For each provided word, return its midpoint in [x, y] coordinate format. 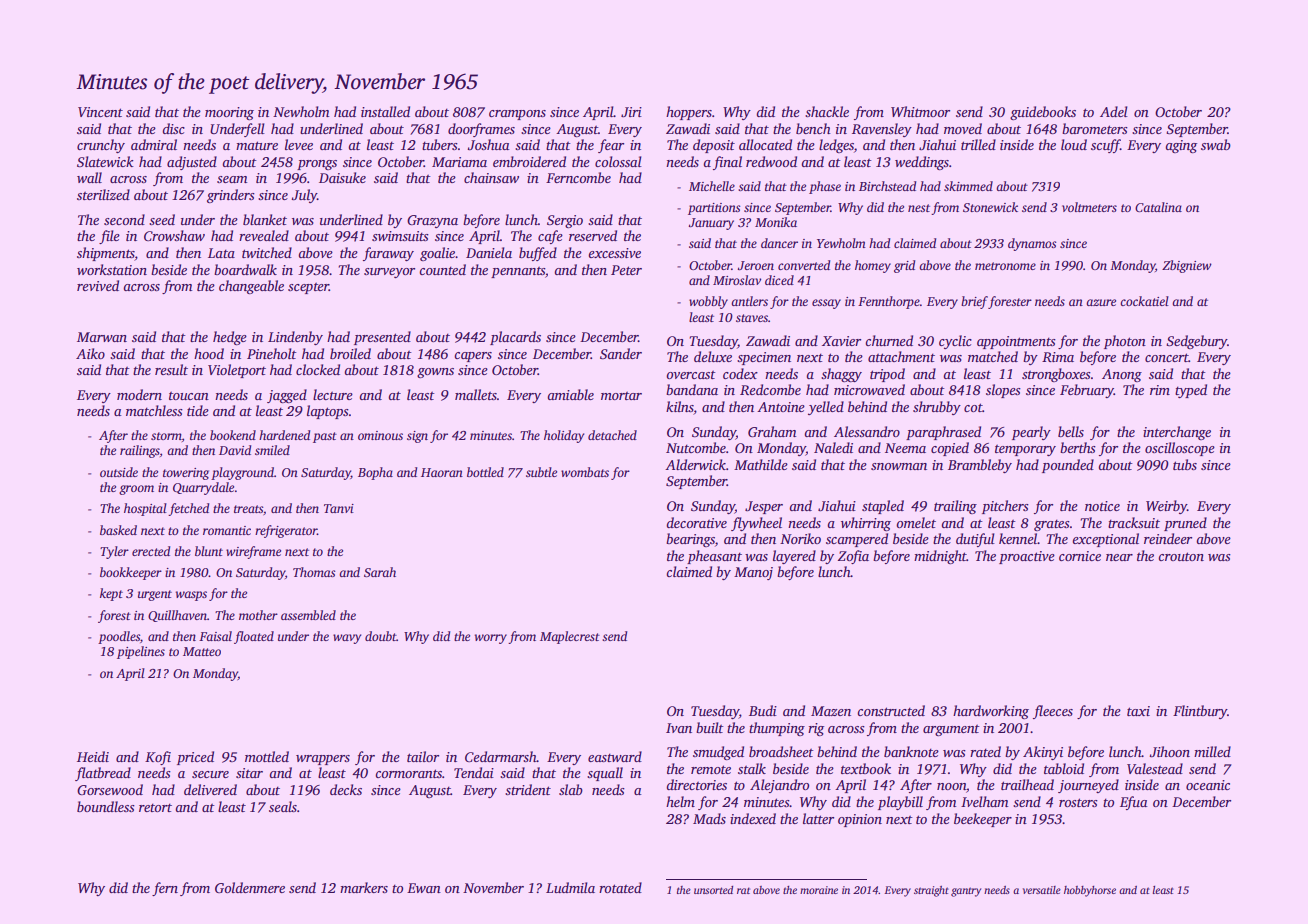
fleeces [1053, 712]
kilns [680, 406]
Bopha [375, 473]
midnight [940, 557]
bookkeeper [131, 573]
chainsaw [491, 177]
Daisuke [342, 177]
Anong [1122, 375]
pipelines [141, 652]
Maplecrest [570, 637]
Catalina [1158, 207]
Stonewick [990, 207]
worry [491, 639]
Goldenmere [250, 887]
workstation [112, 269]
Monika [776, 222]
